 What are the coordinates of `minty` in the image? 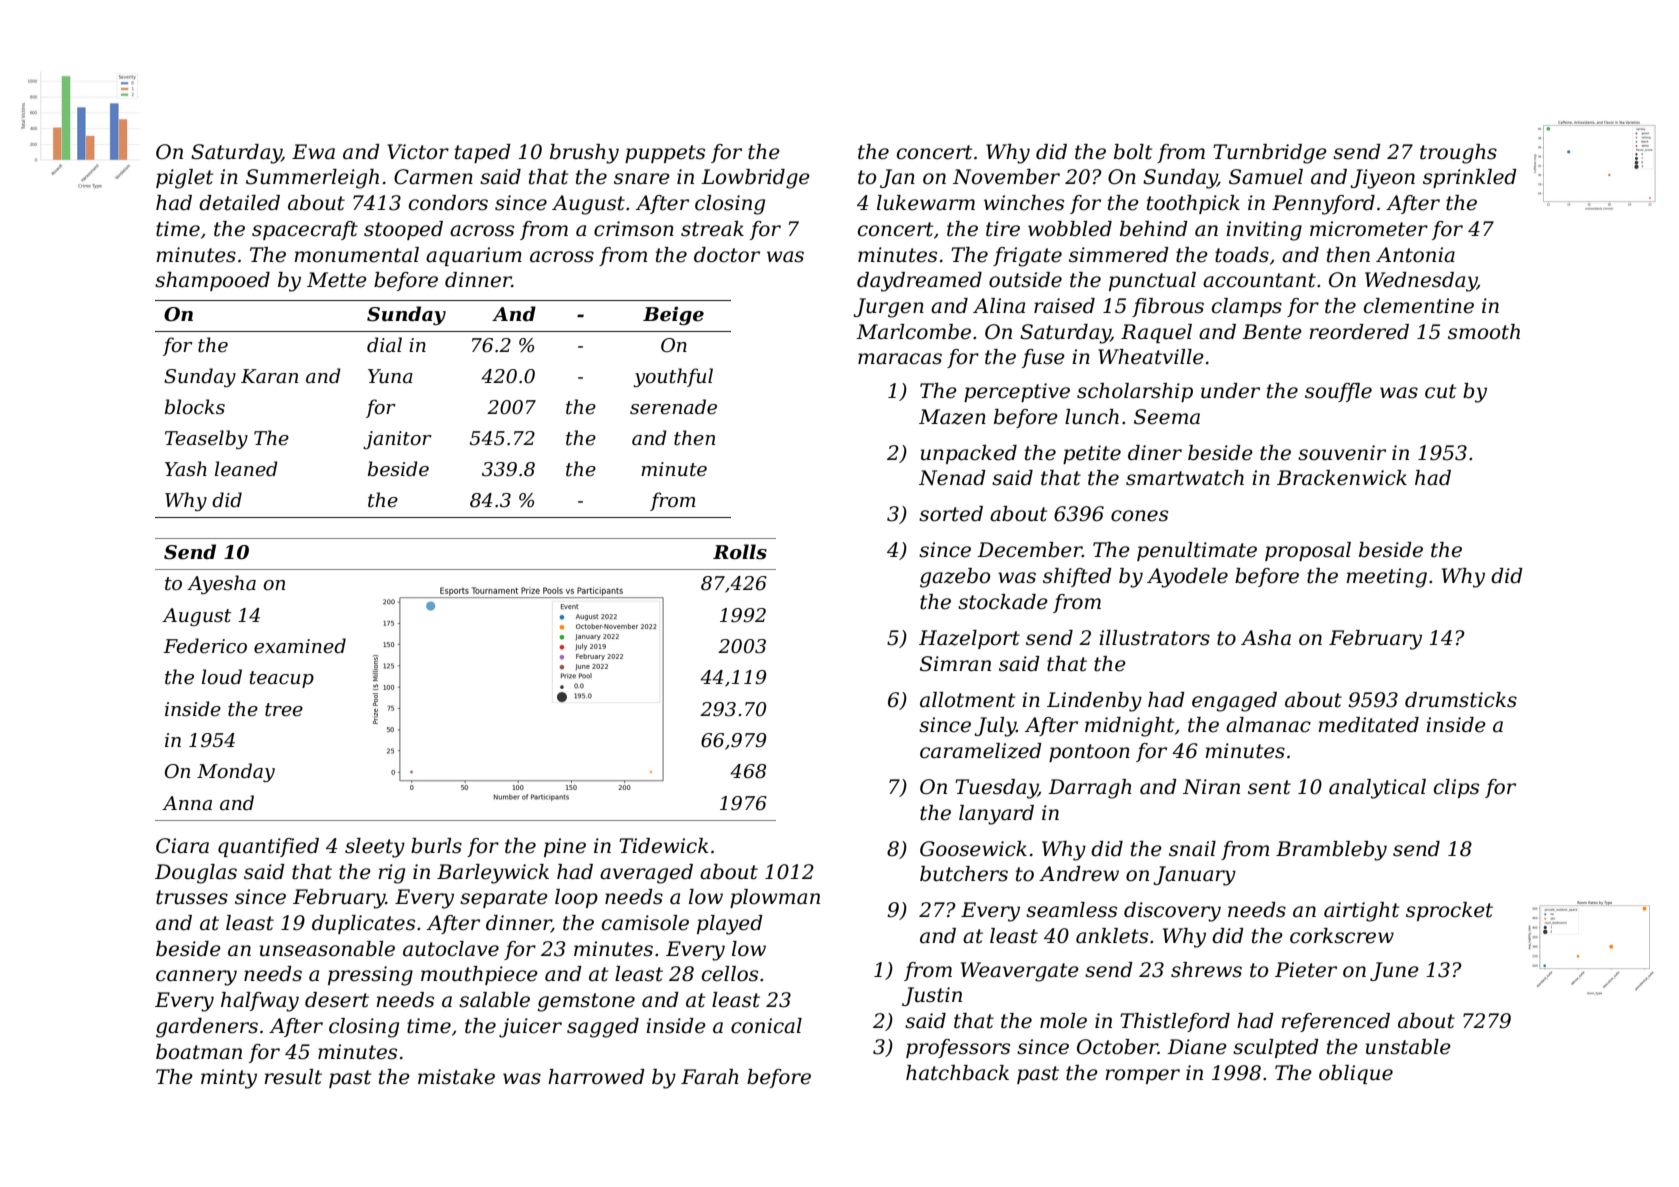 It's located at (229, 1079).
